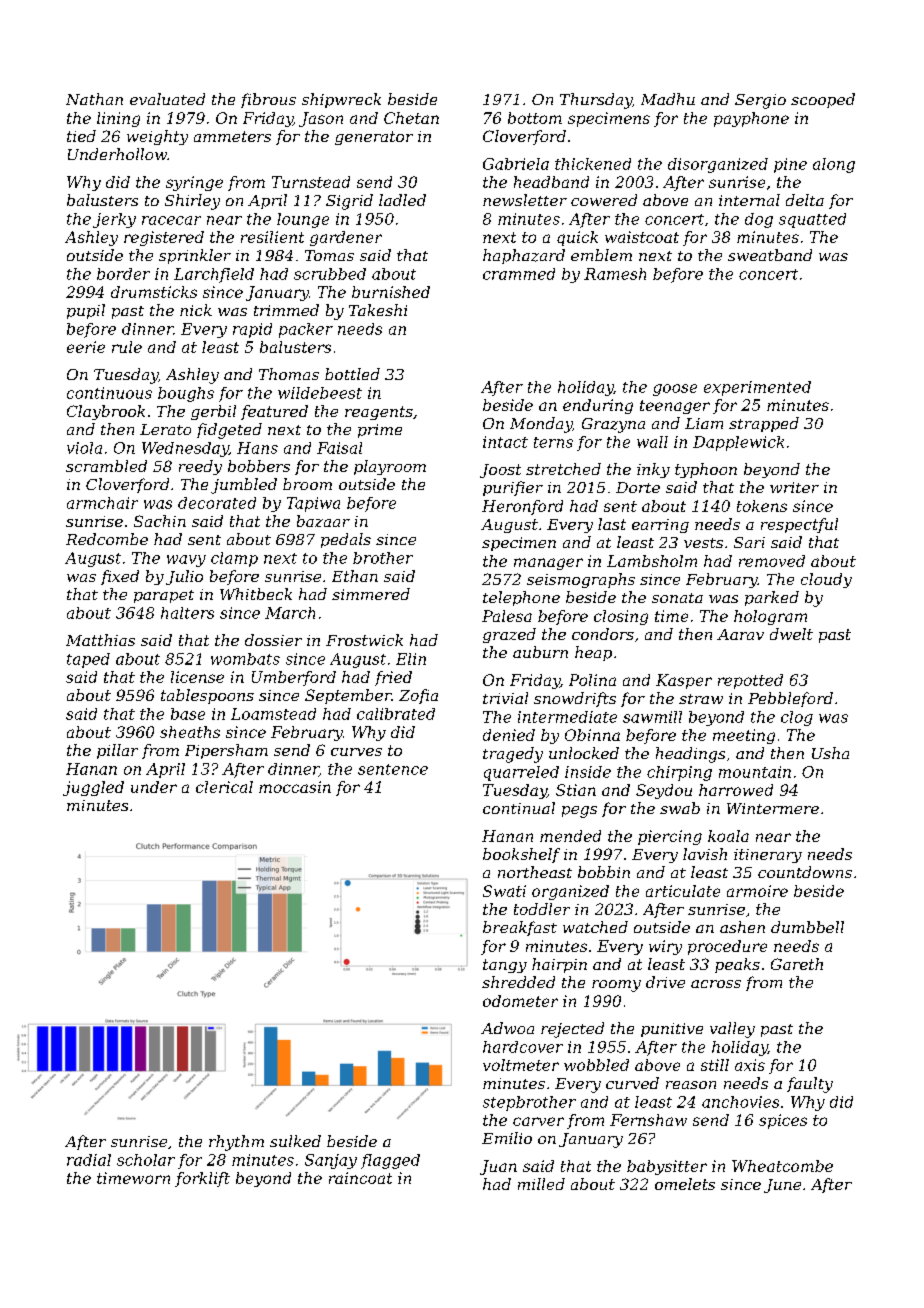 This screenshot has width=924, height=1308. Describe the element at coordinates (106, 412) in the screenshot. I see `Claybrook` at that location.
